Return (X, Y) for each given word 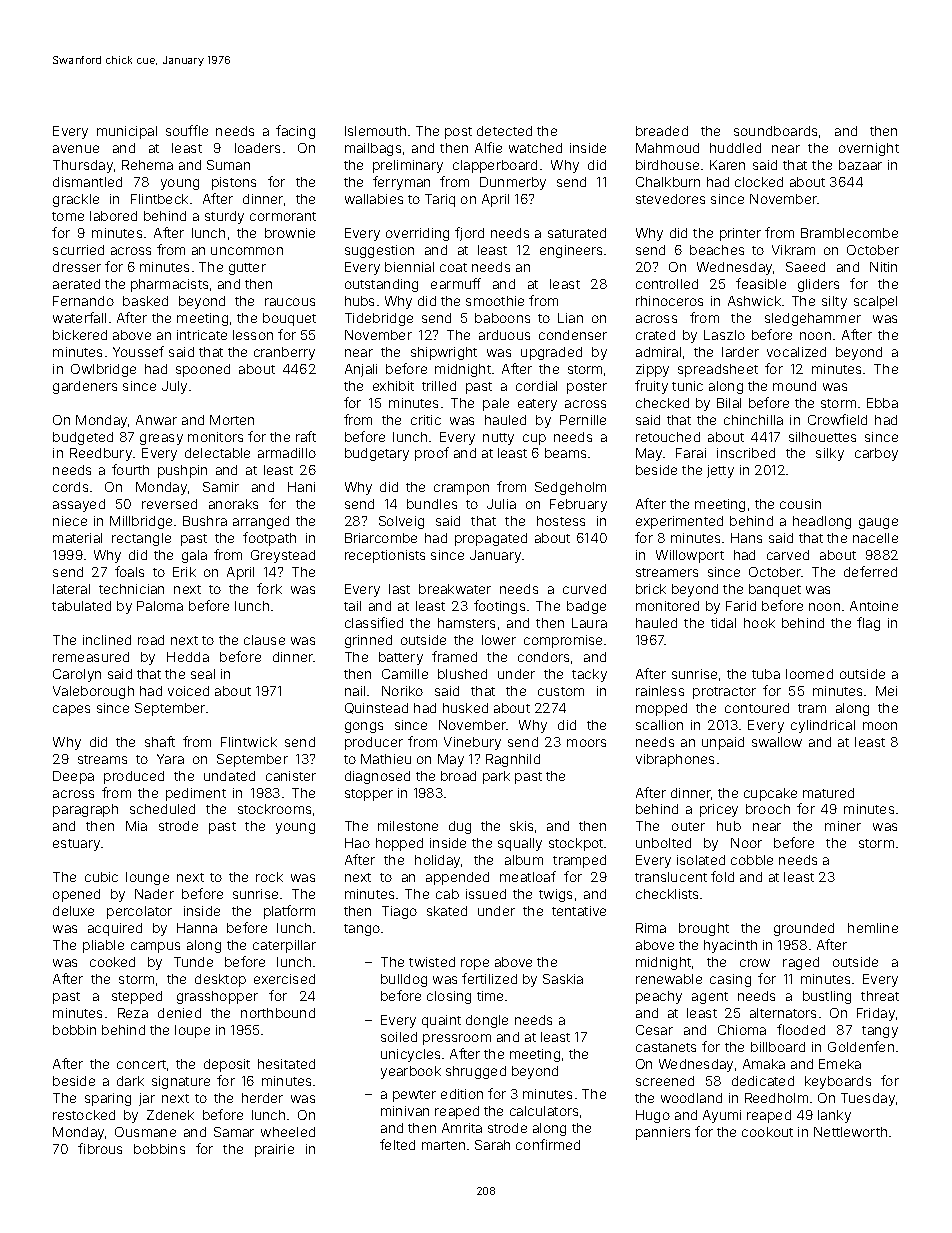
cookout (767, 1132)
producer (374, 743)
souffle (187, 130)
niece (70, 521)
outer (688, 826)
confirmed (548, 1144)
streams (102, 759)
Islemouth (375, 131)
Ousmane (145, 1132)
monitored (667, 606)
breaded (662, 131)
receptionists (385, 556)
